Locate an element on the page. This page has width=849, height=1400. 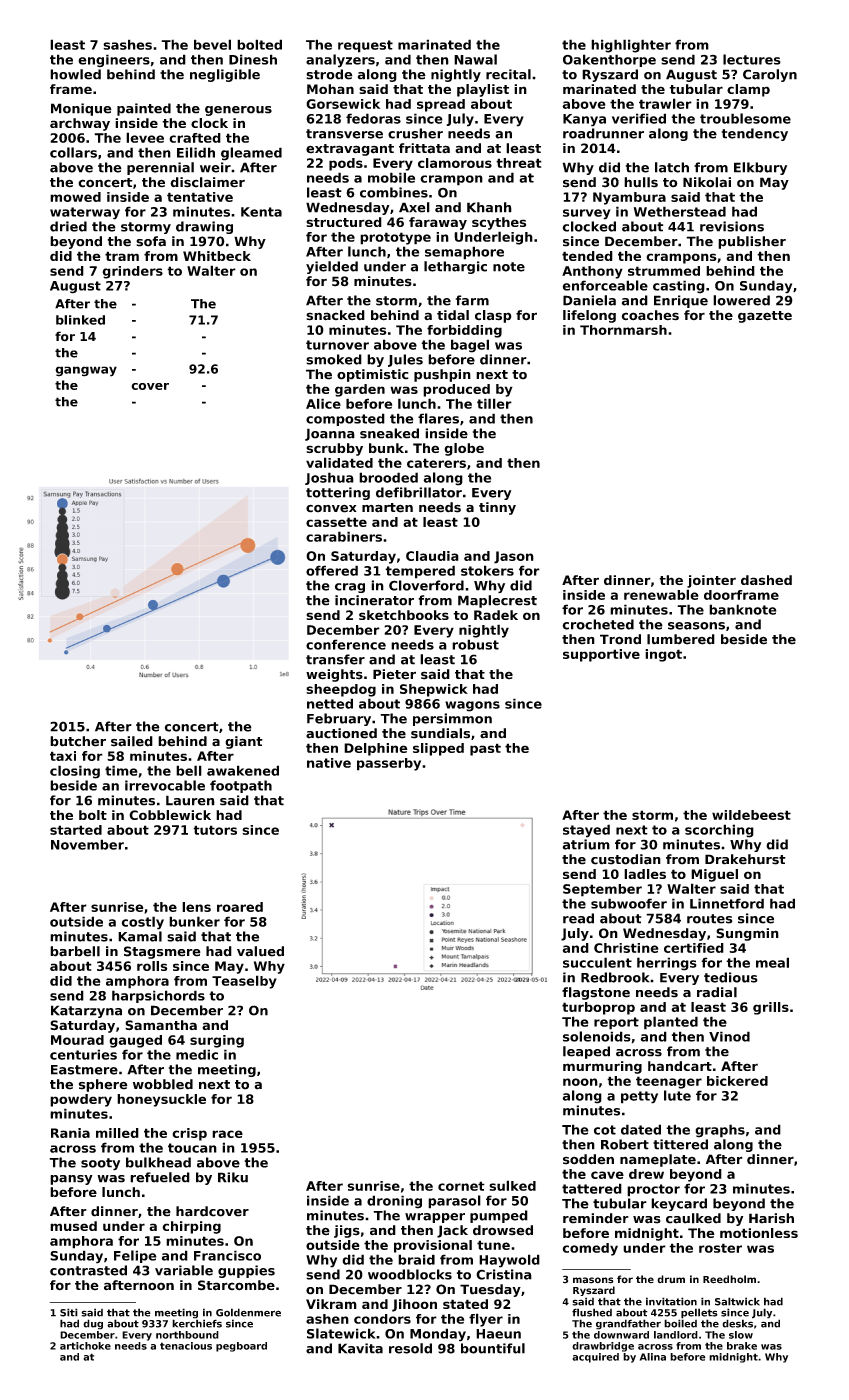
Sungmin is located at coordinates (747, 934).
